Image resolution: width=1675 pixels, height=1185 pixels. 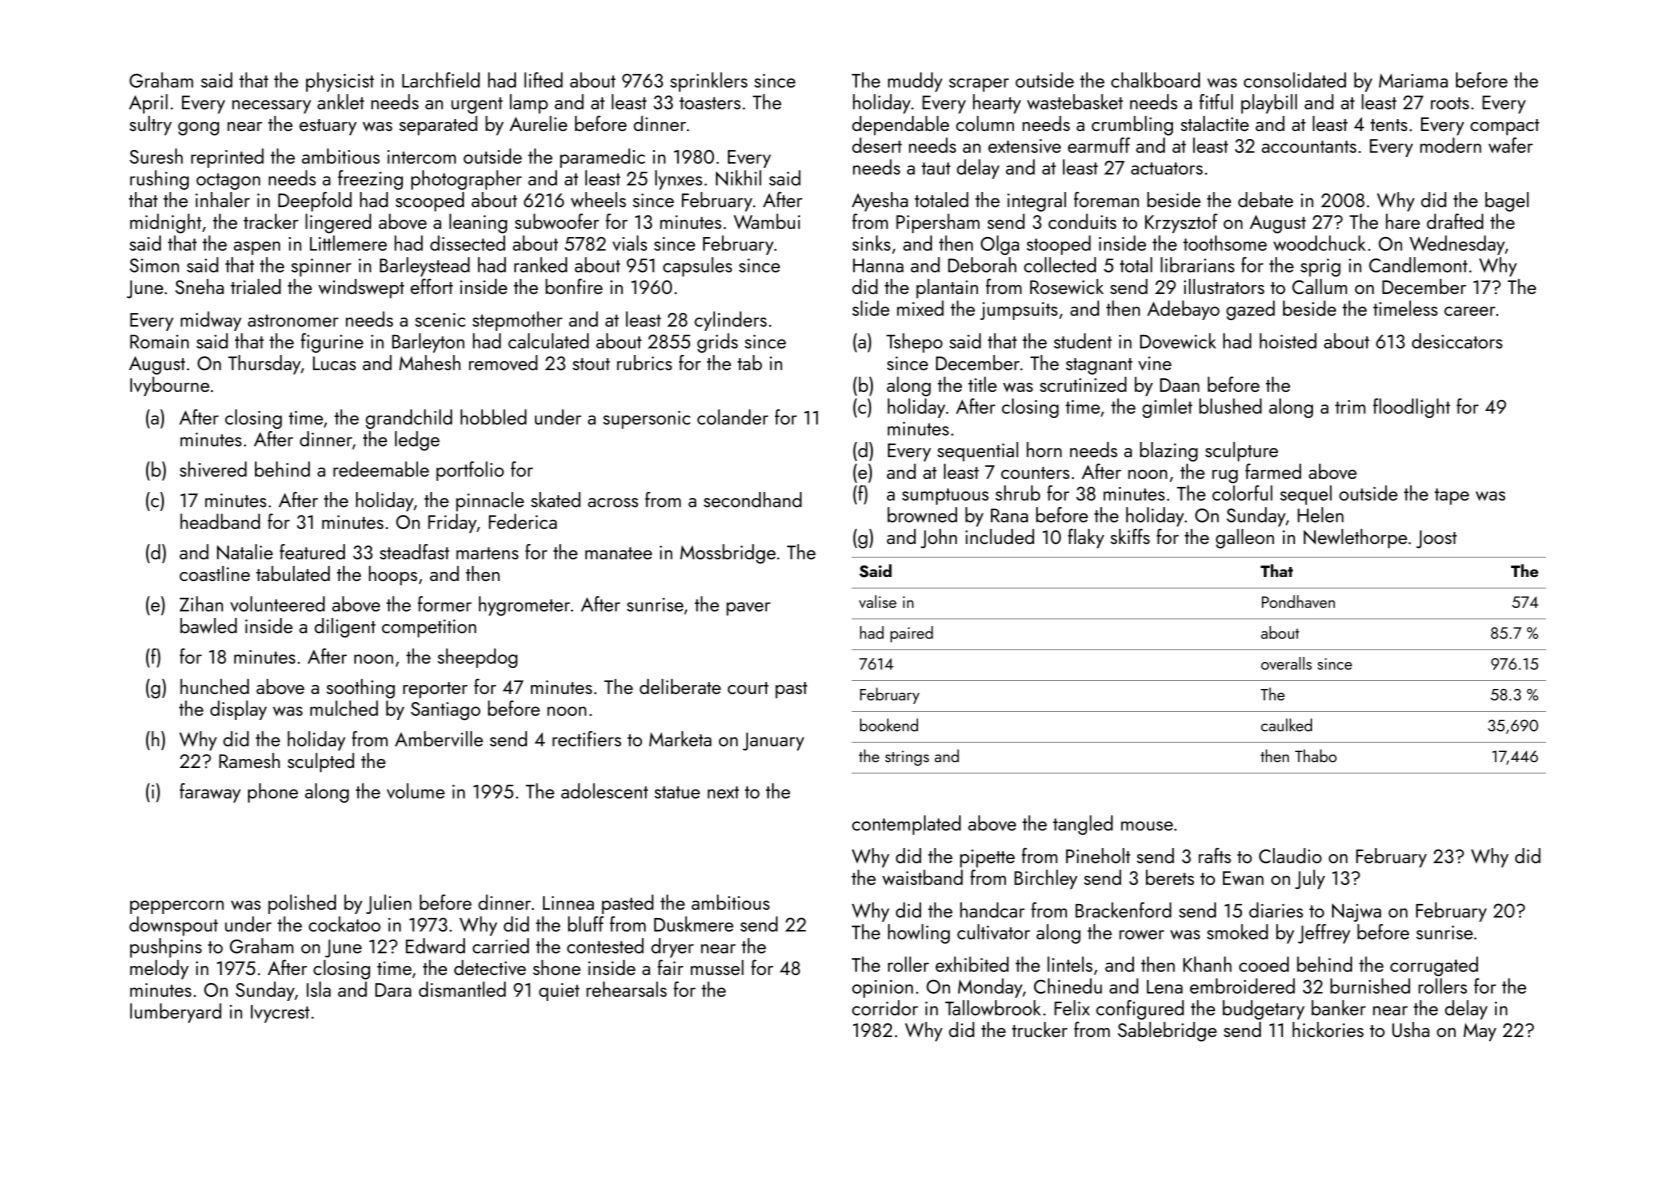 What do you see at coordinates (670, 967) in the screenshot?
I see `fair` at bounding box center [670, 967].
